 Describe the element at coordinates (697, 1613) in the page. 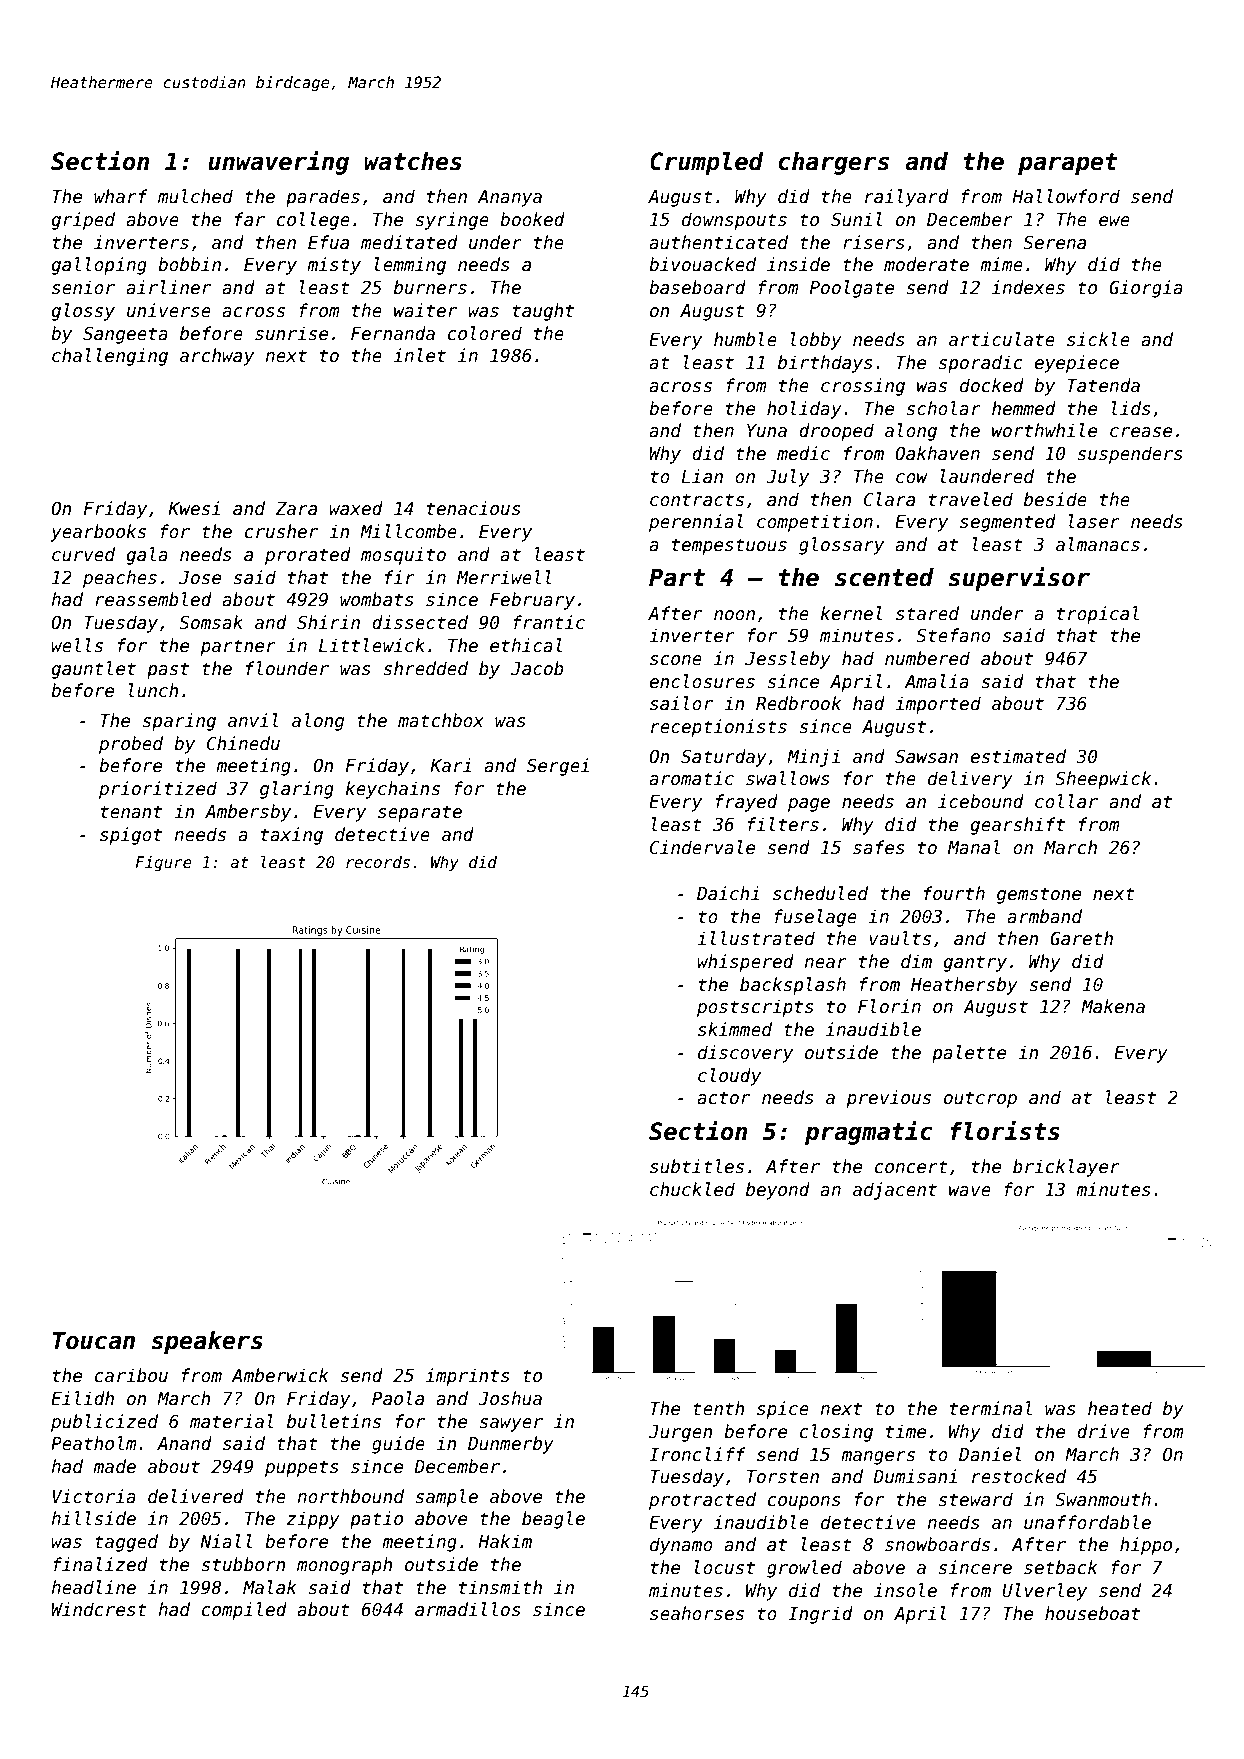

I see `seahorses` at that location.
